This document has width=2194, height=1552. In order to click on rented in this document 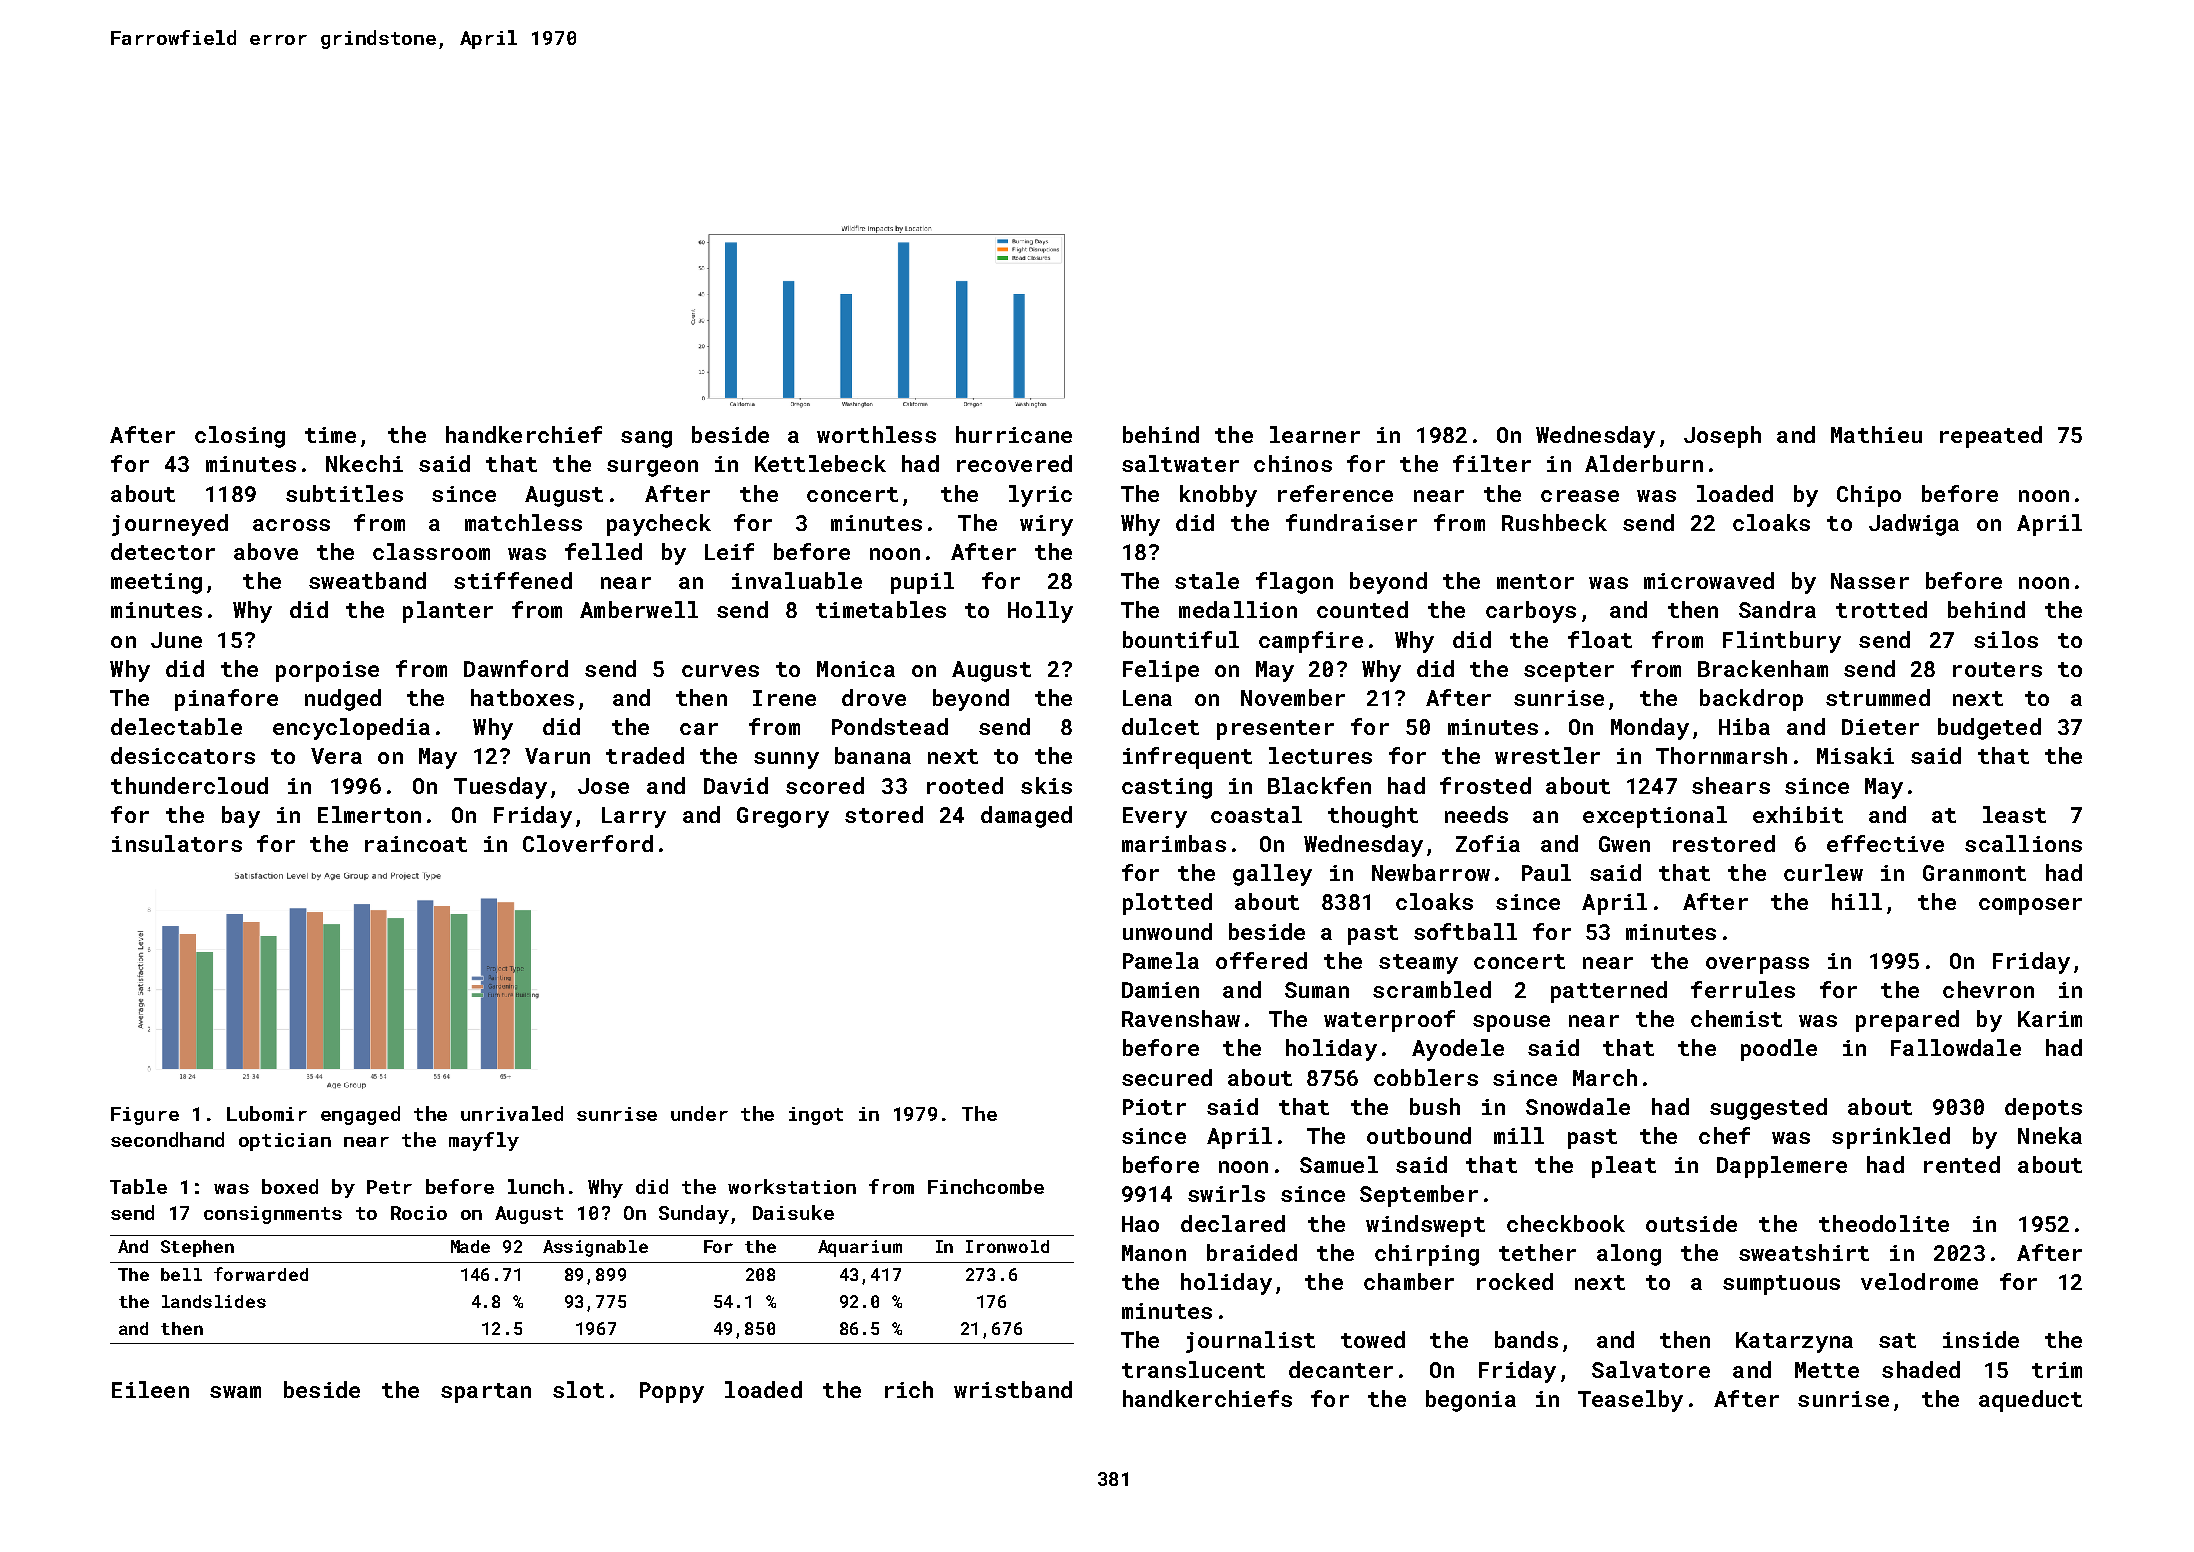, I will do `click(1962, 1164)`.
